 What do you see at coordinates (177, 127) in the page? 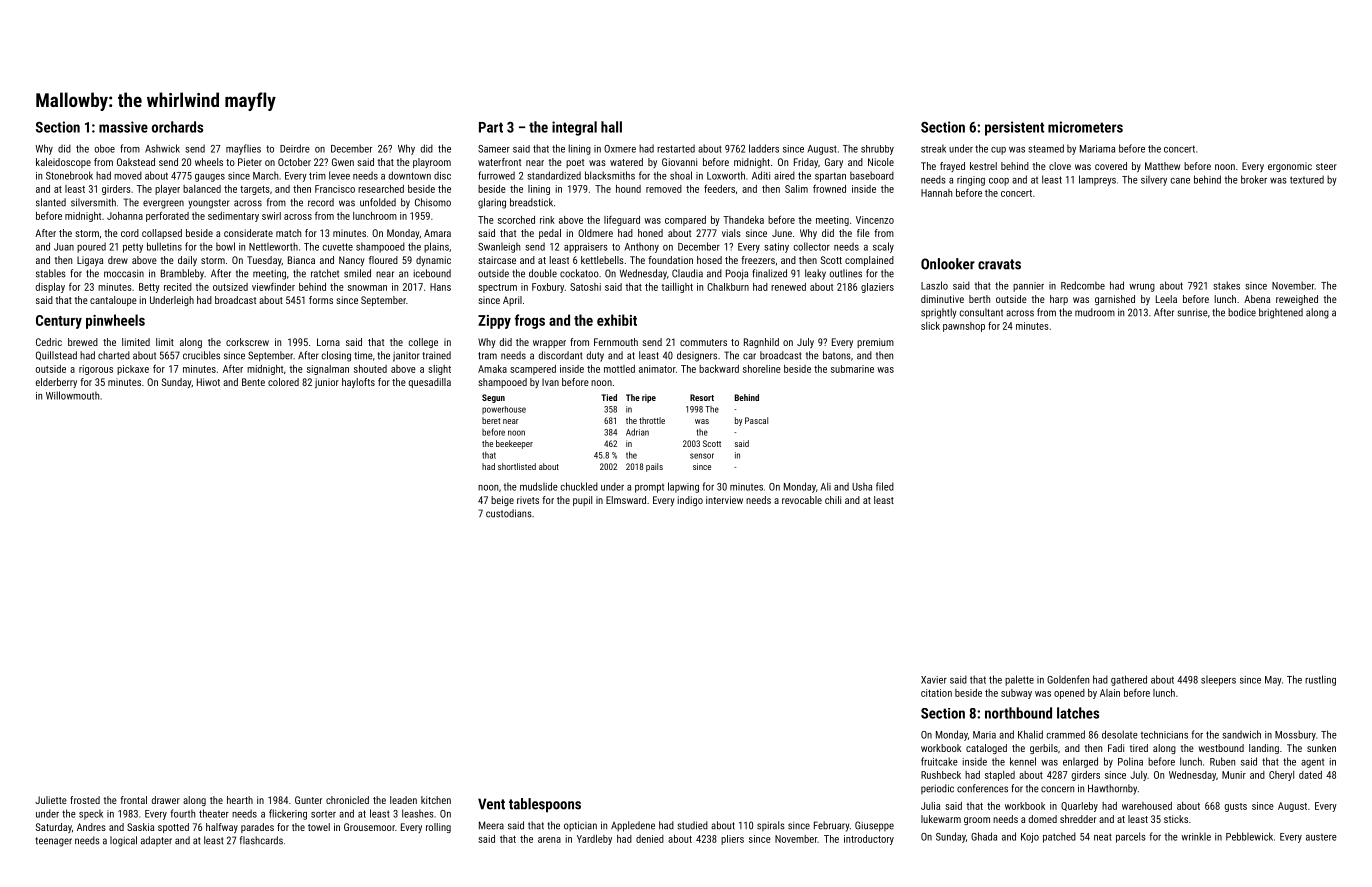
I see `orchards` at bounding box center [177, 127].
